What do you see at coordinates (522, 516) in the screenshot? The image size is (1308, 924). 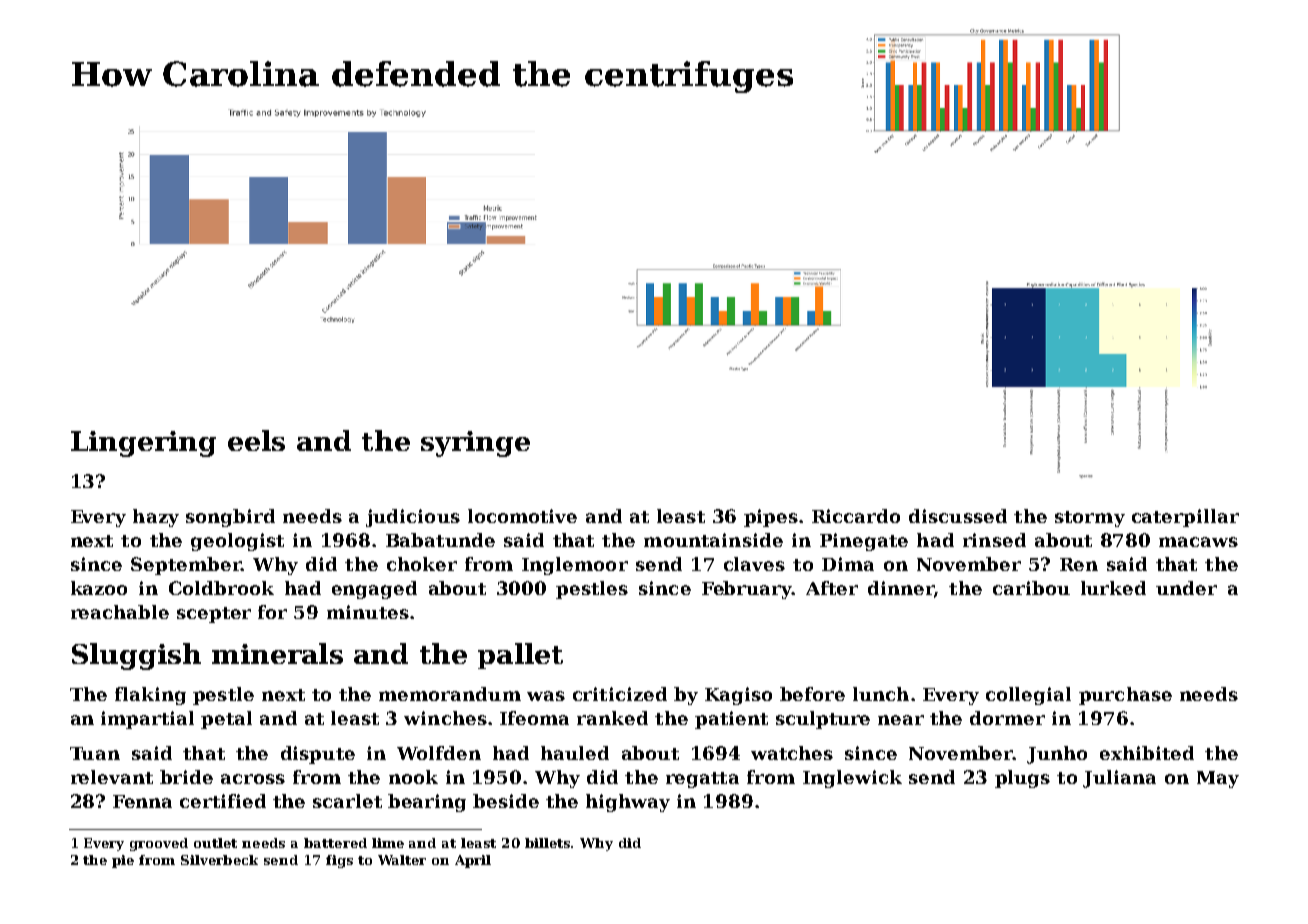 I see `locomotive` at bounding box center [522, 516].
